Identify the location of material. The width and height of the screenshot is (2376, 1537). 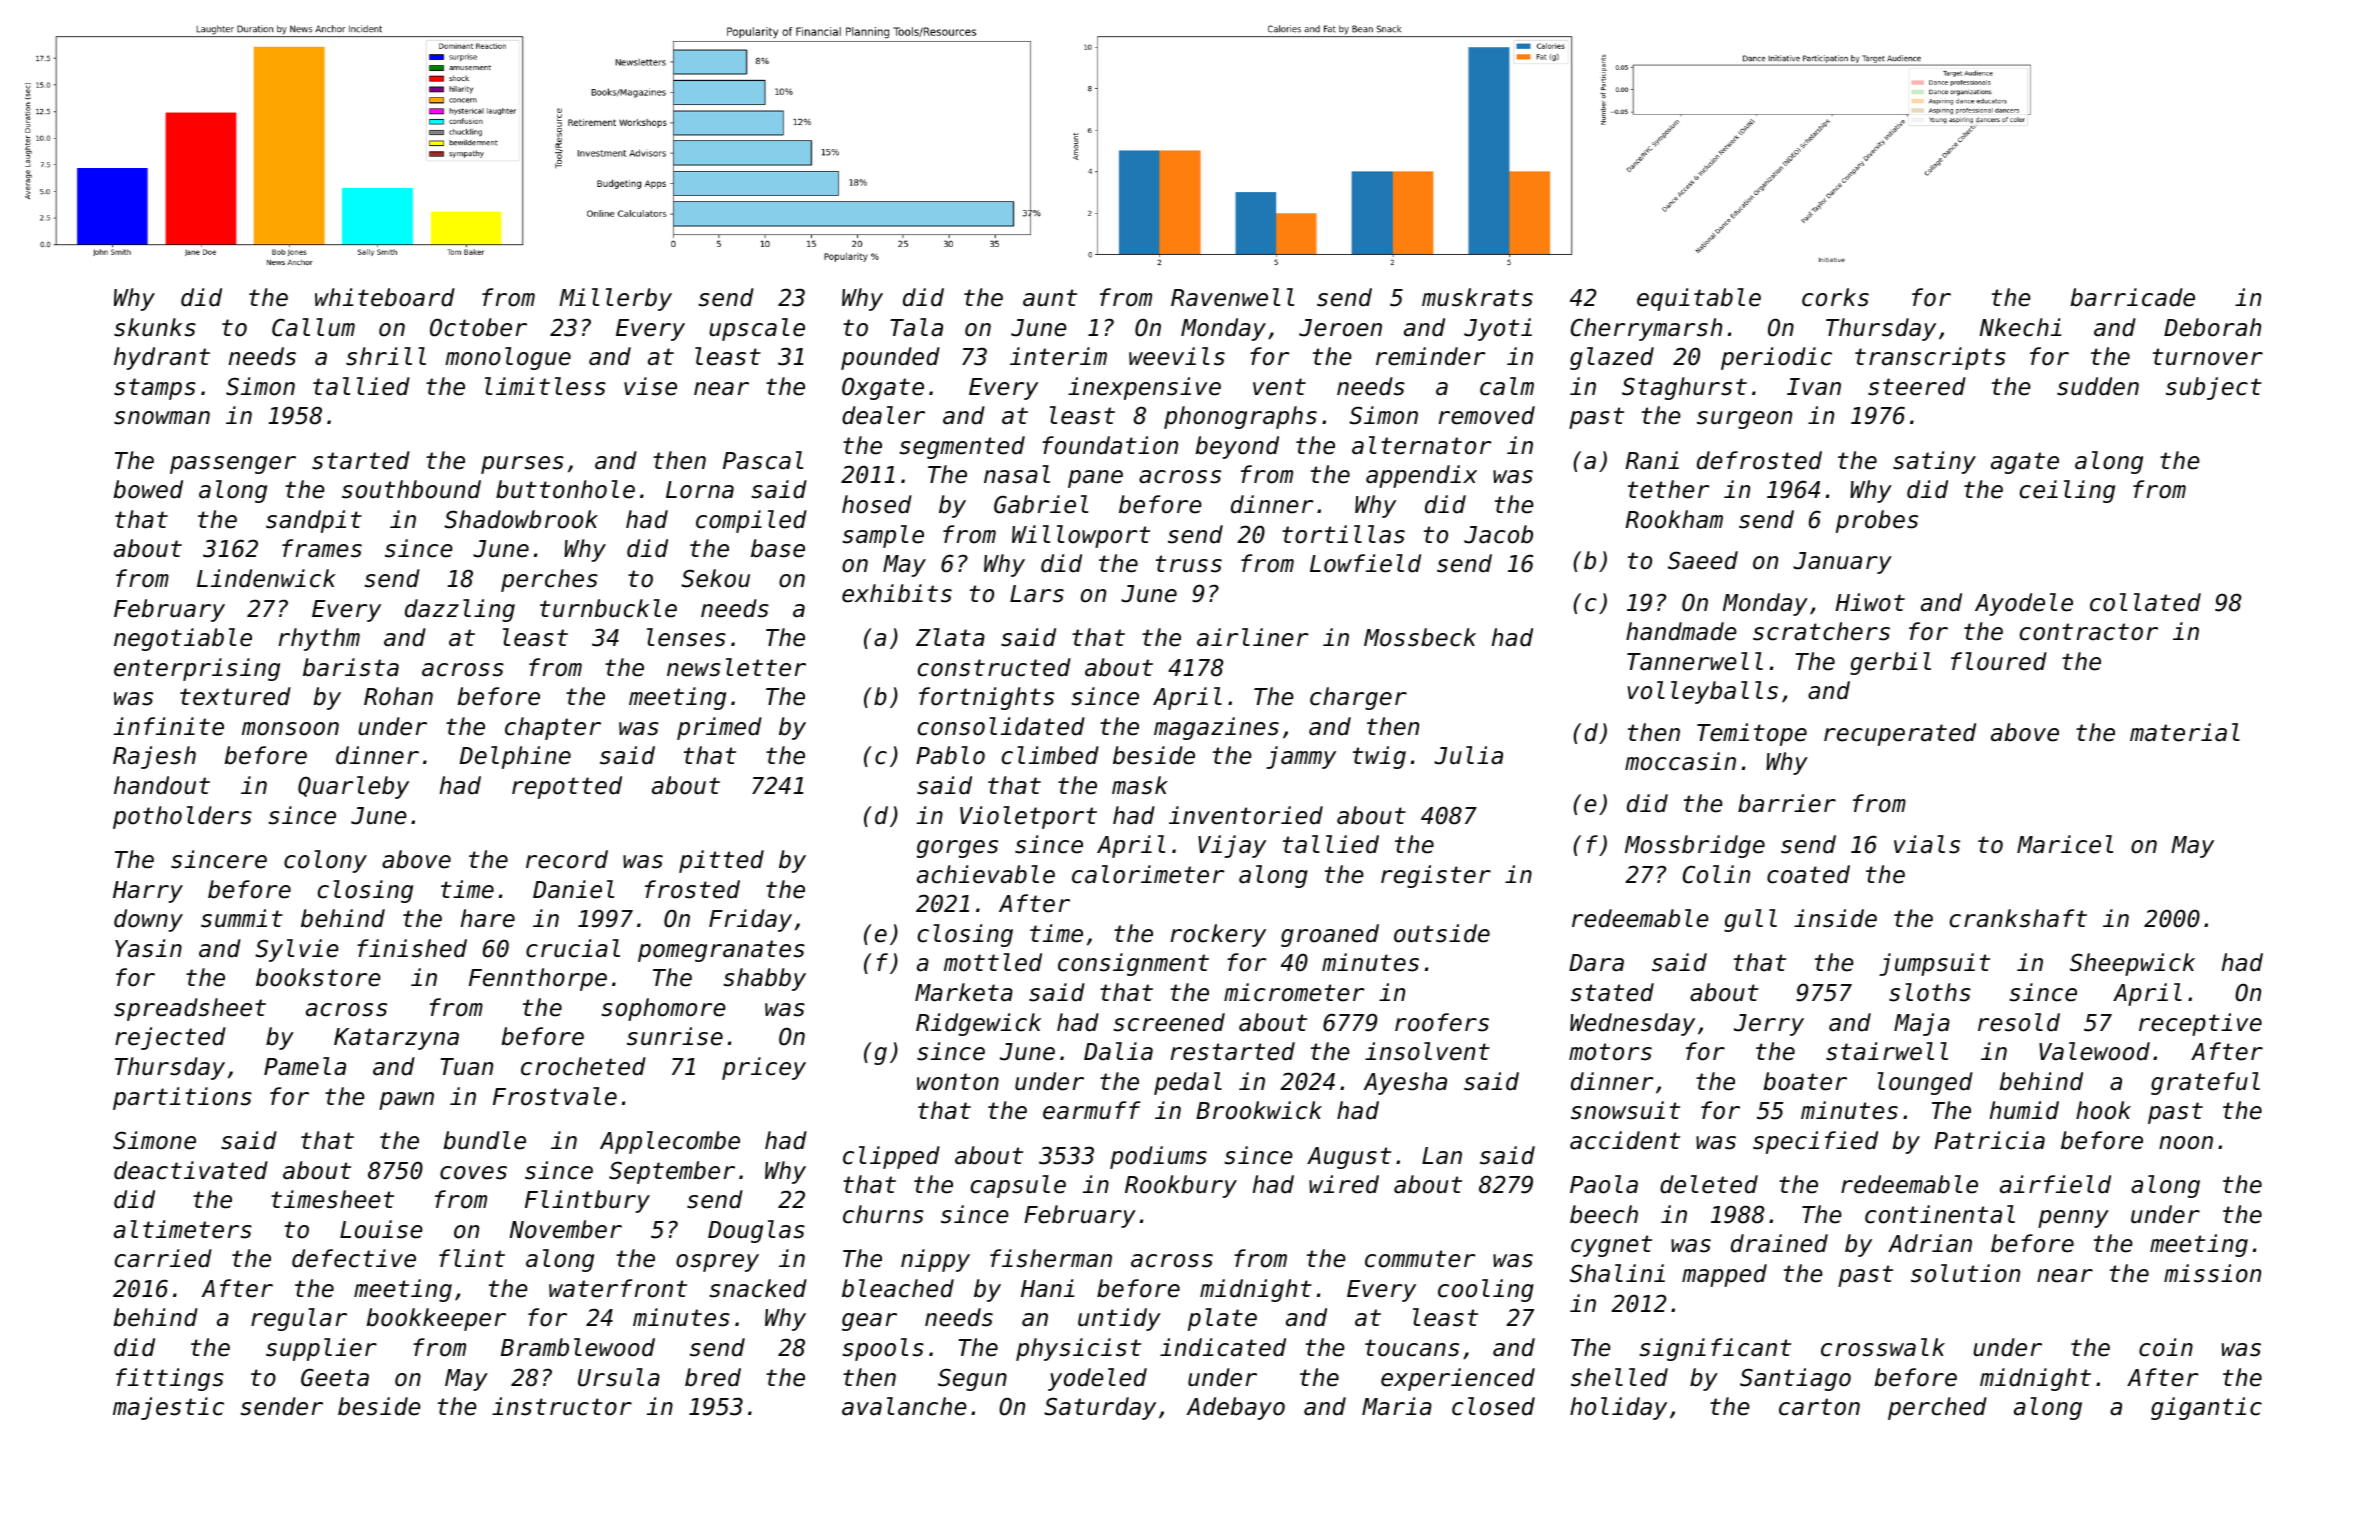
(2185, 732).
